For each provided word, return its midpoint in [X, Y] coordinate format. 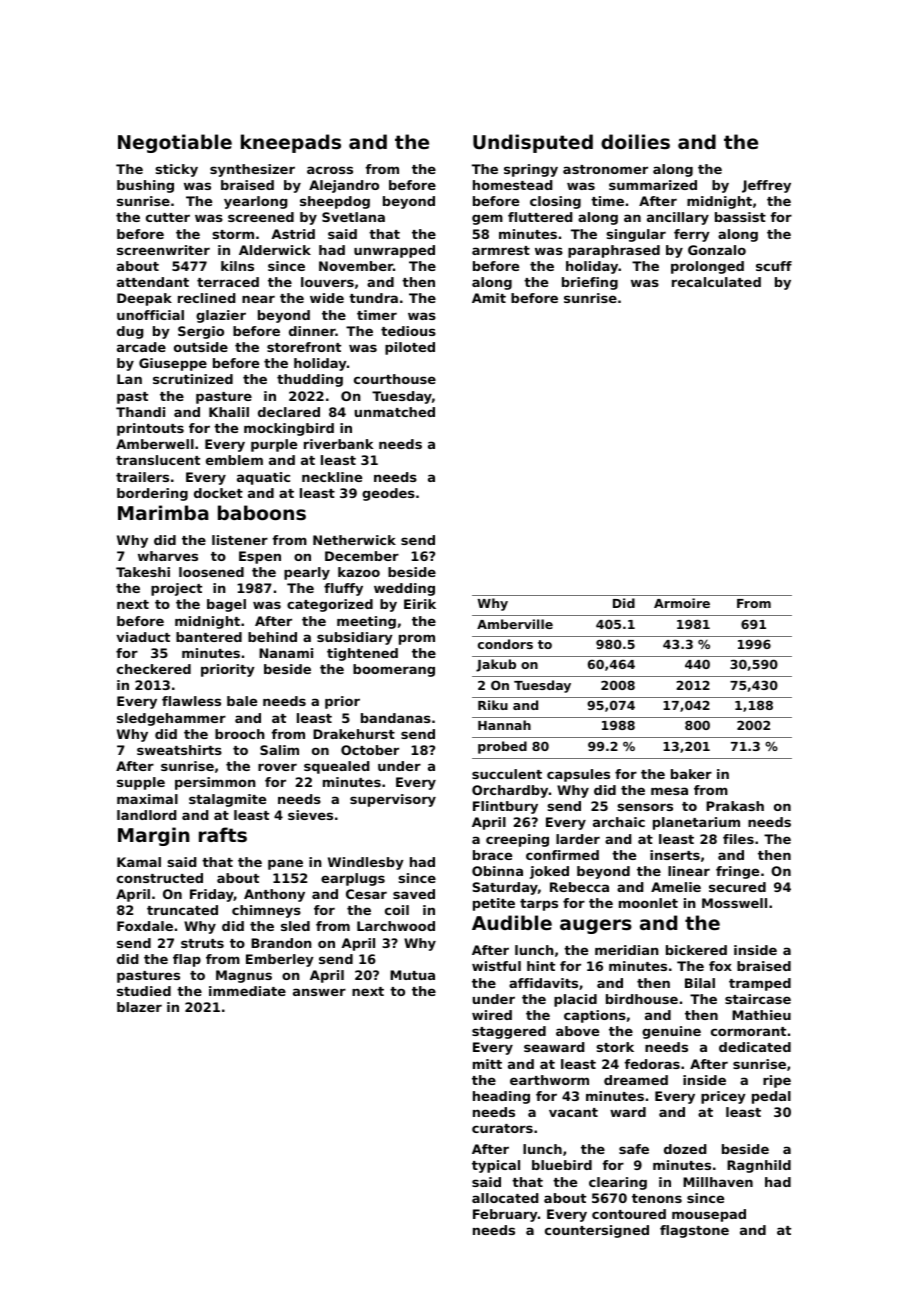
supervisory [393, 800]
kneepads [291, 143]
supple [141, 783]
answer [319, 992]
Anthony [274, 895]
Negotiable [175, 143]
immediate [247, 991]
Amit [489, 298]
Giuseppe [173, 364]
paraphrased [614, 251]
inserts [675, 855]
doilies [635, 141]
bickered [696, 950]
